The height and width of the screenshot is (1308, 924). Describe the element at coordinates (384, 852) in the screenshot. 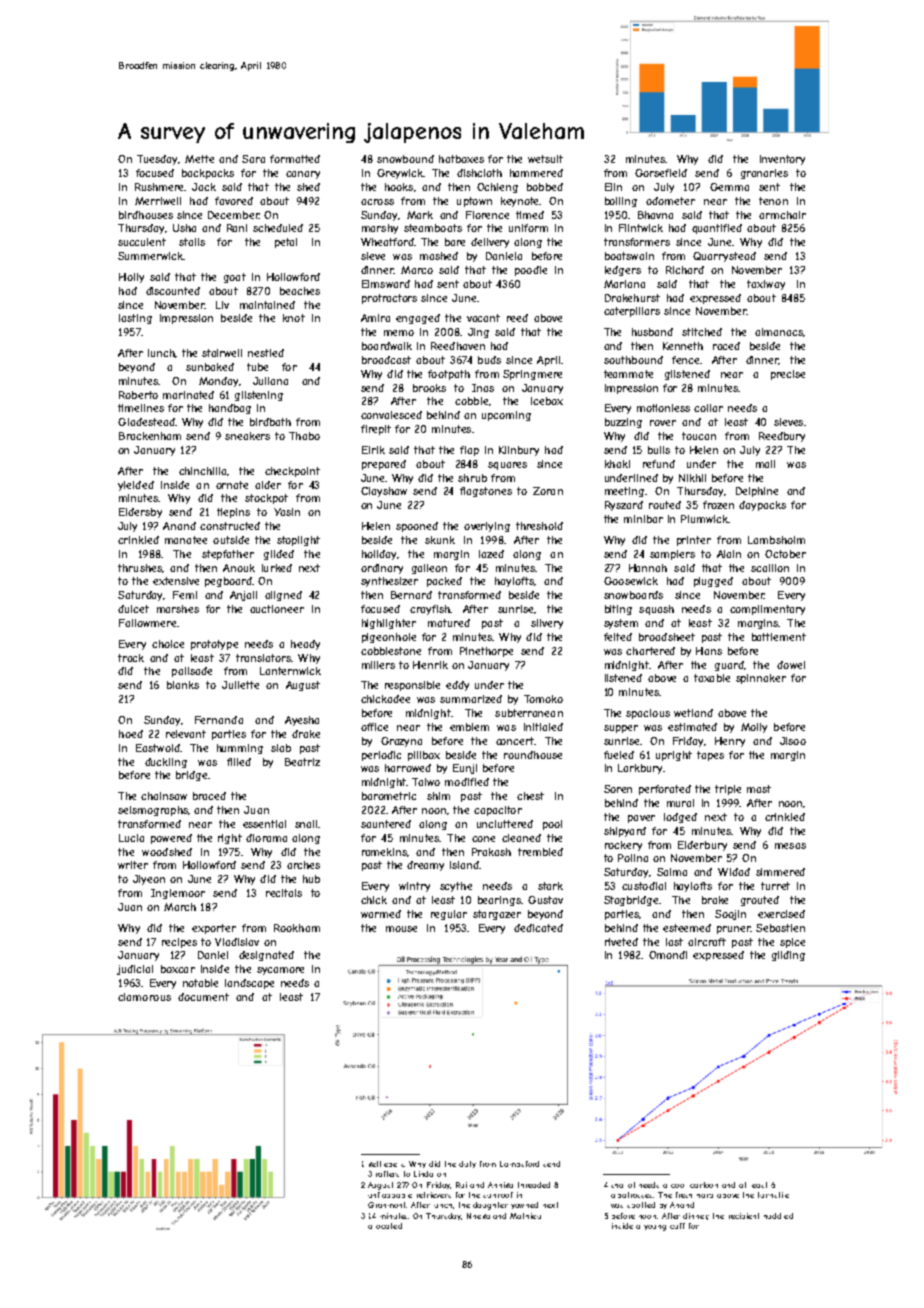

I see `ramekins` at that location.
